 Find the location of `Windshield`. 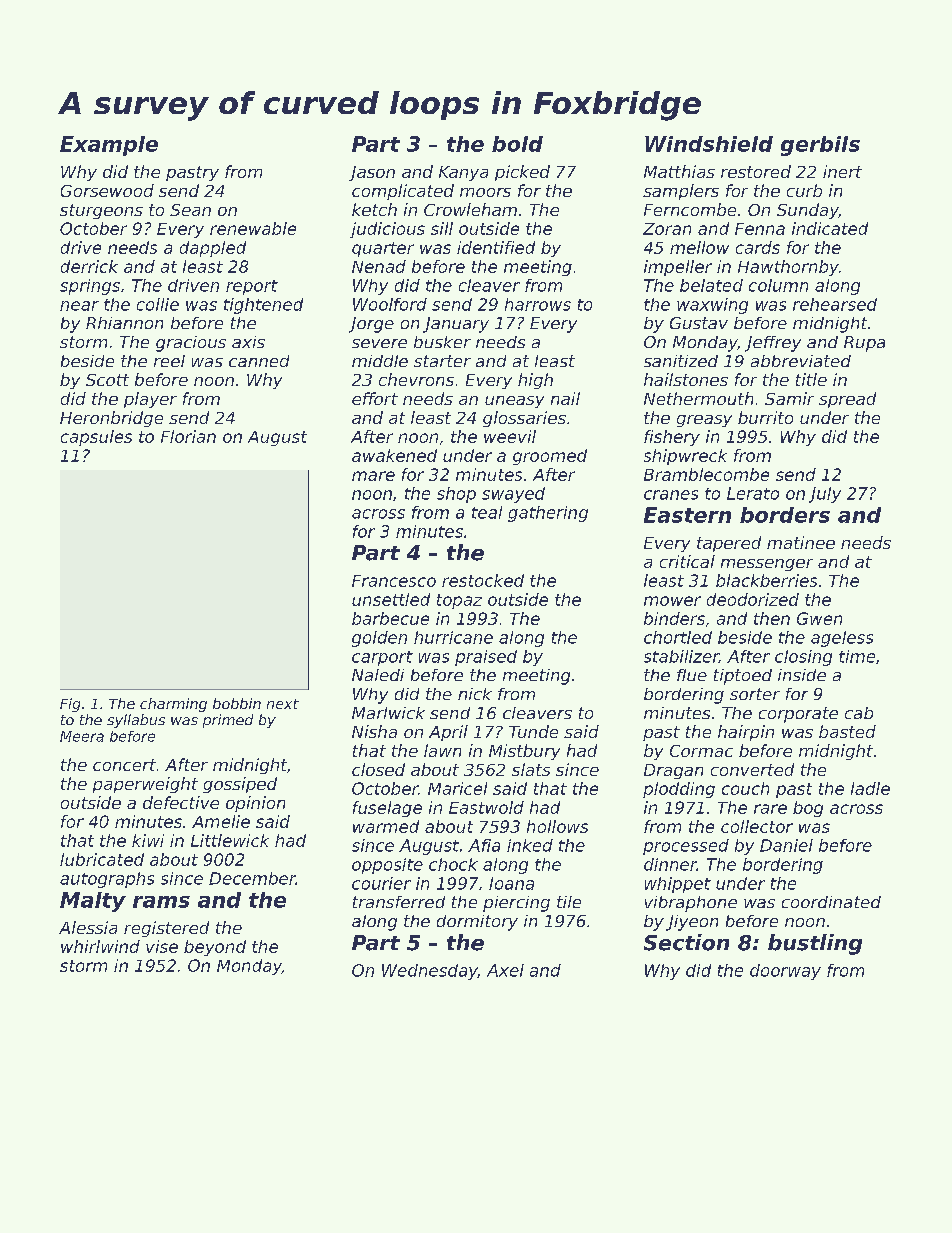

Windshield is located at coordinates (709, 144).
